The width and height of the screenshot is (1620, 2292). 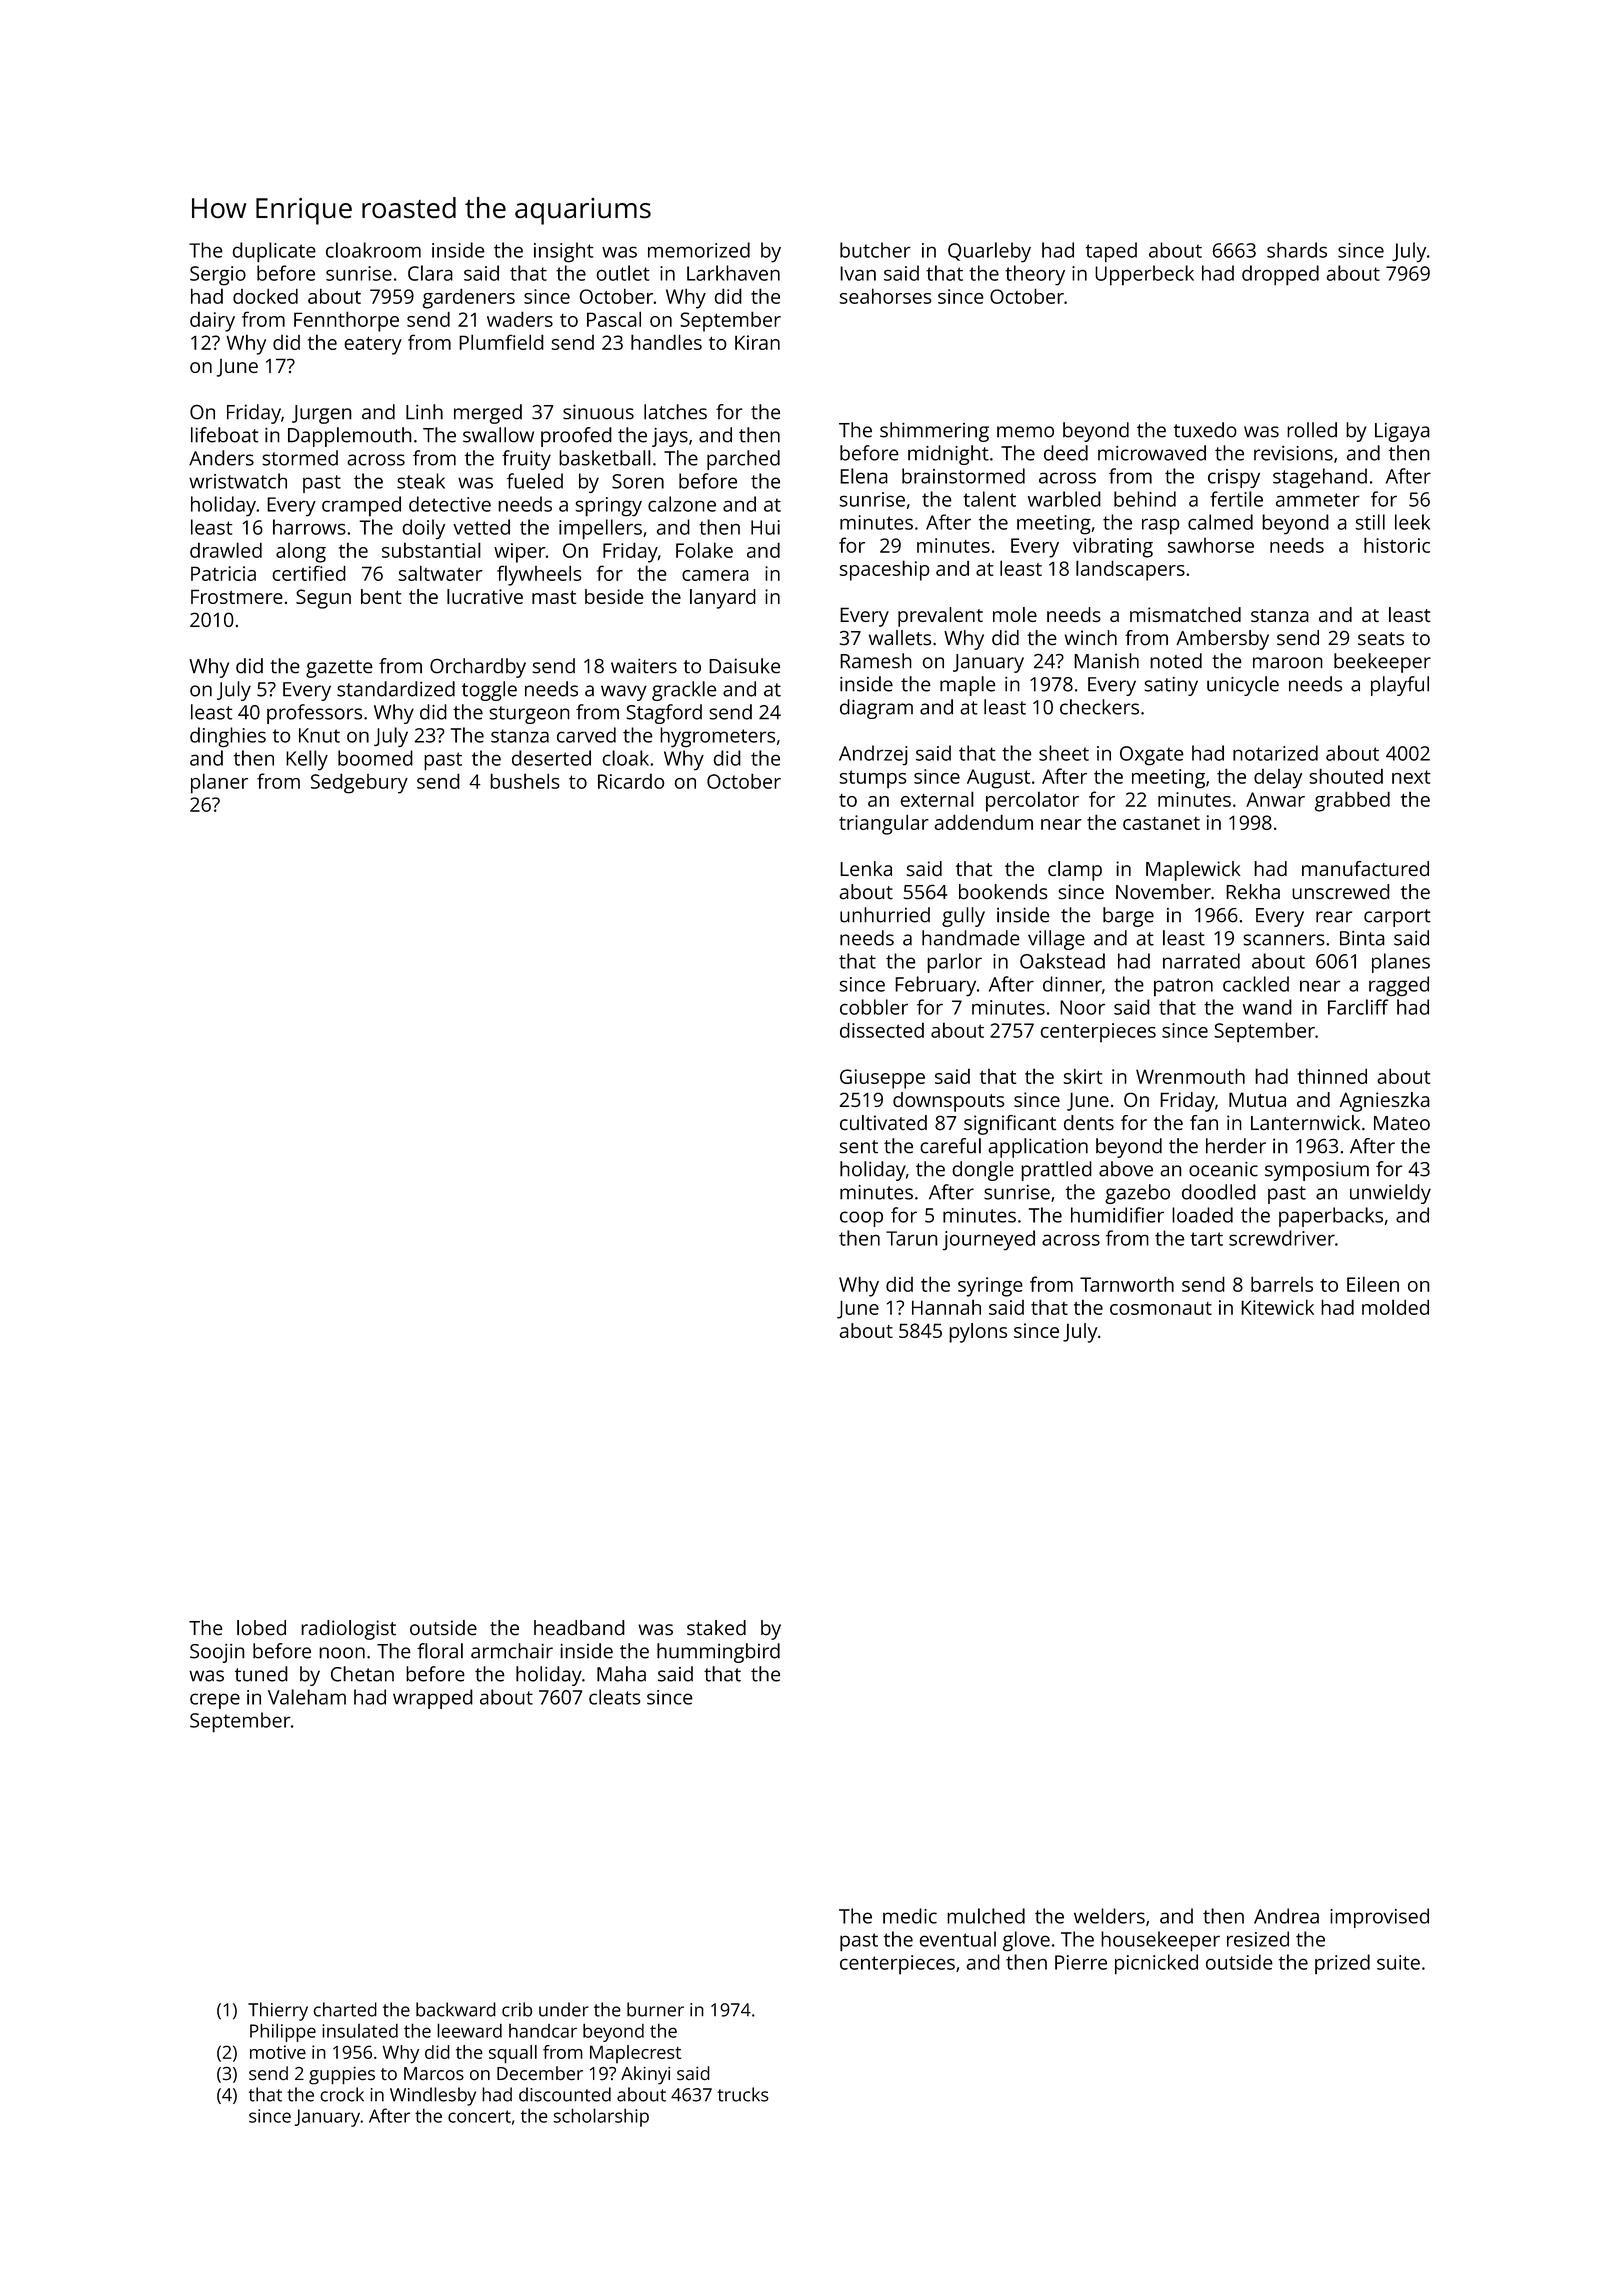 What do you see at coordinates (984, 822) in the screenshot?
I see `addendum` at bounding box center [984, 822].
